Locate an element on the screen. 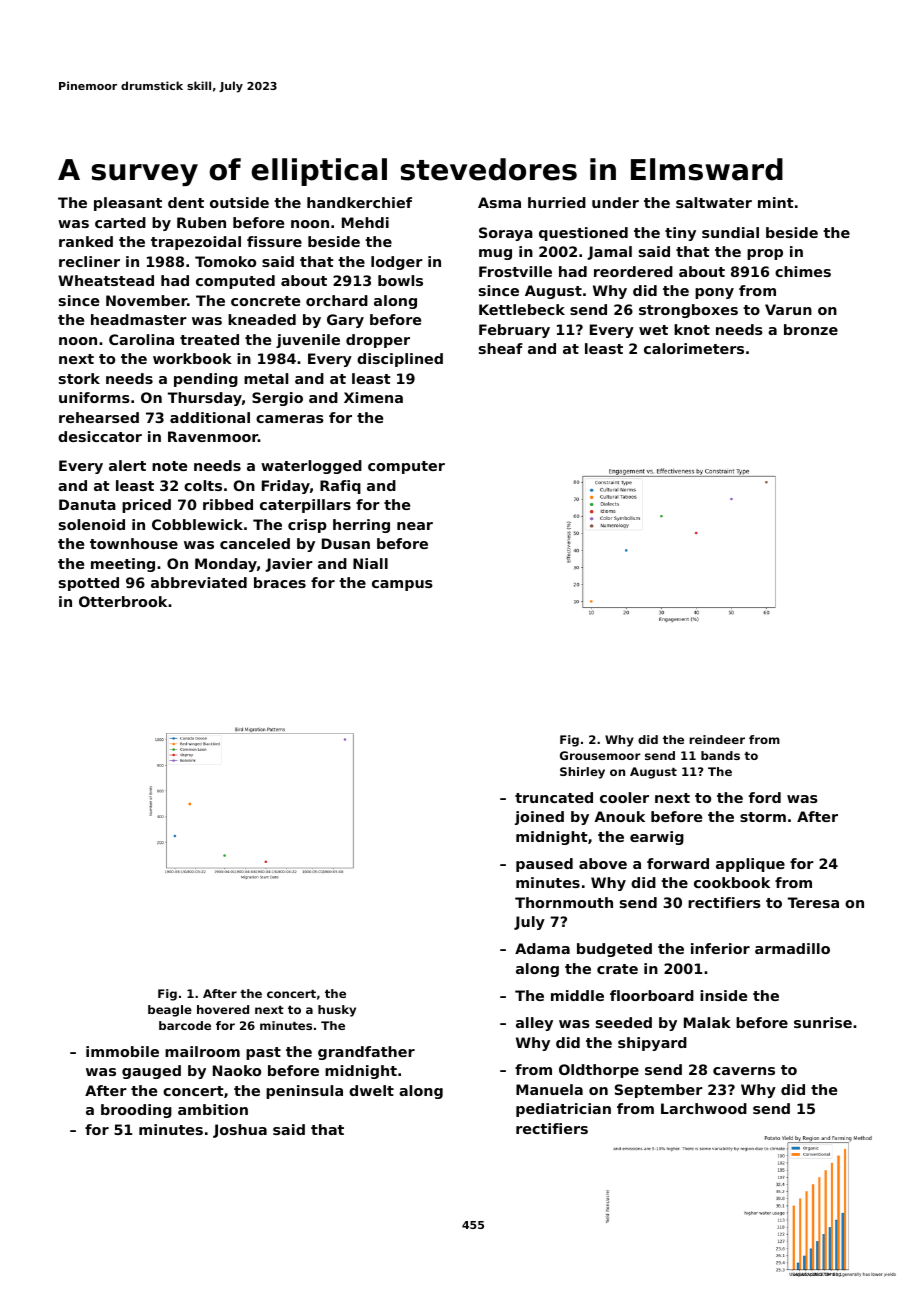  Otterbrook is located at coordinates (123, 601).
